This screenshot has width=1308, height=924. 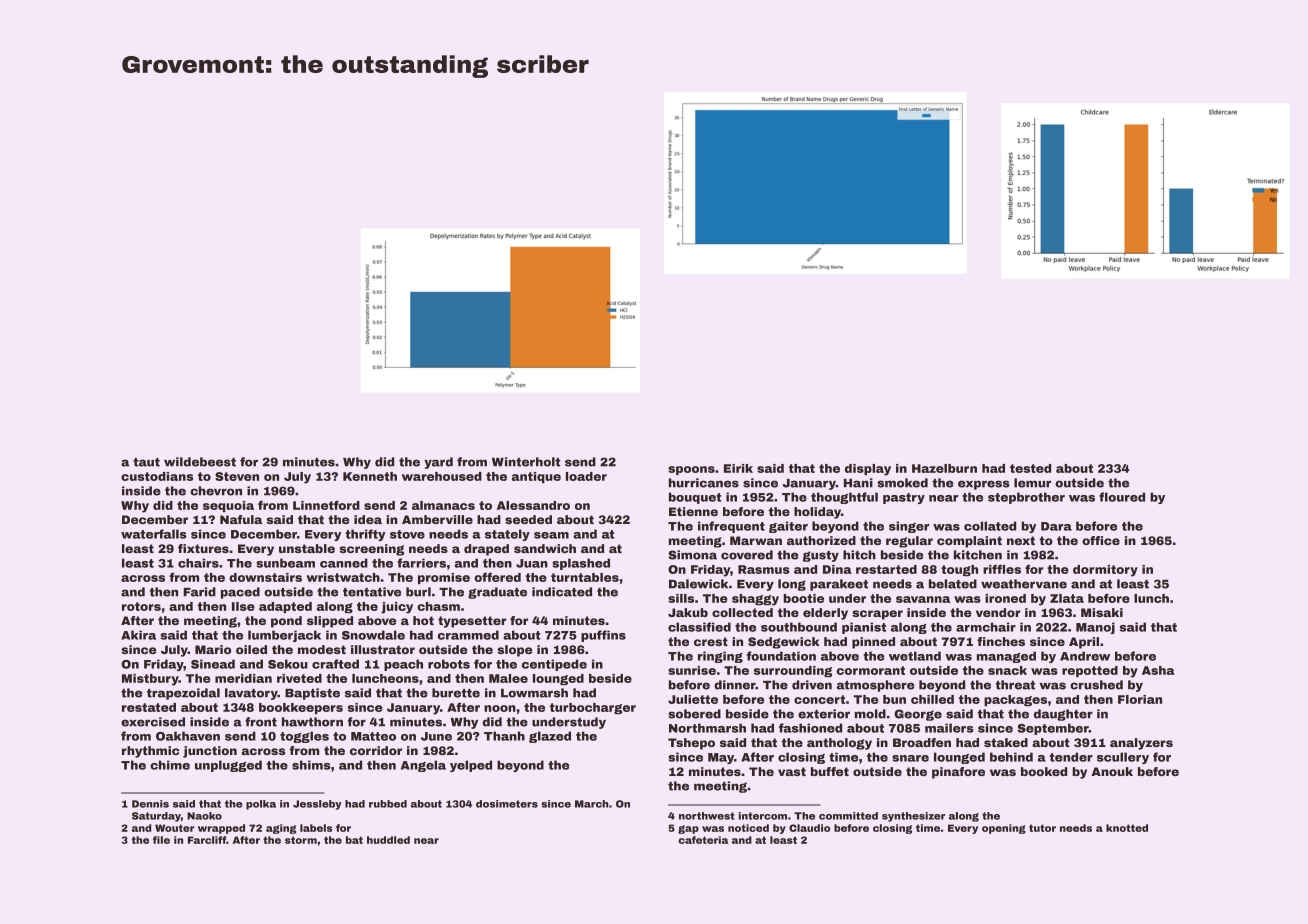 What do you see at coordinates (198, 563) in the screenshot?
I see `chairs` at bounding box center [198, 563].
